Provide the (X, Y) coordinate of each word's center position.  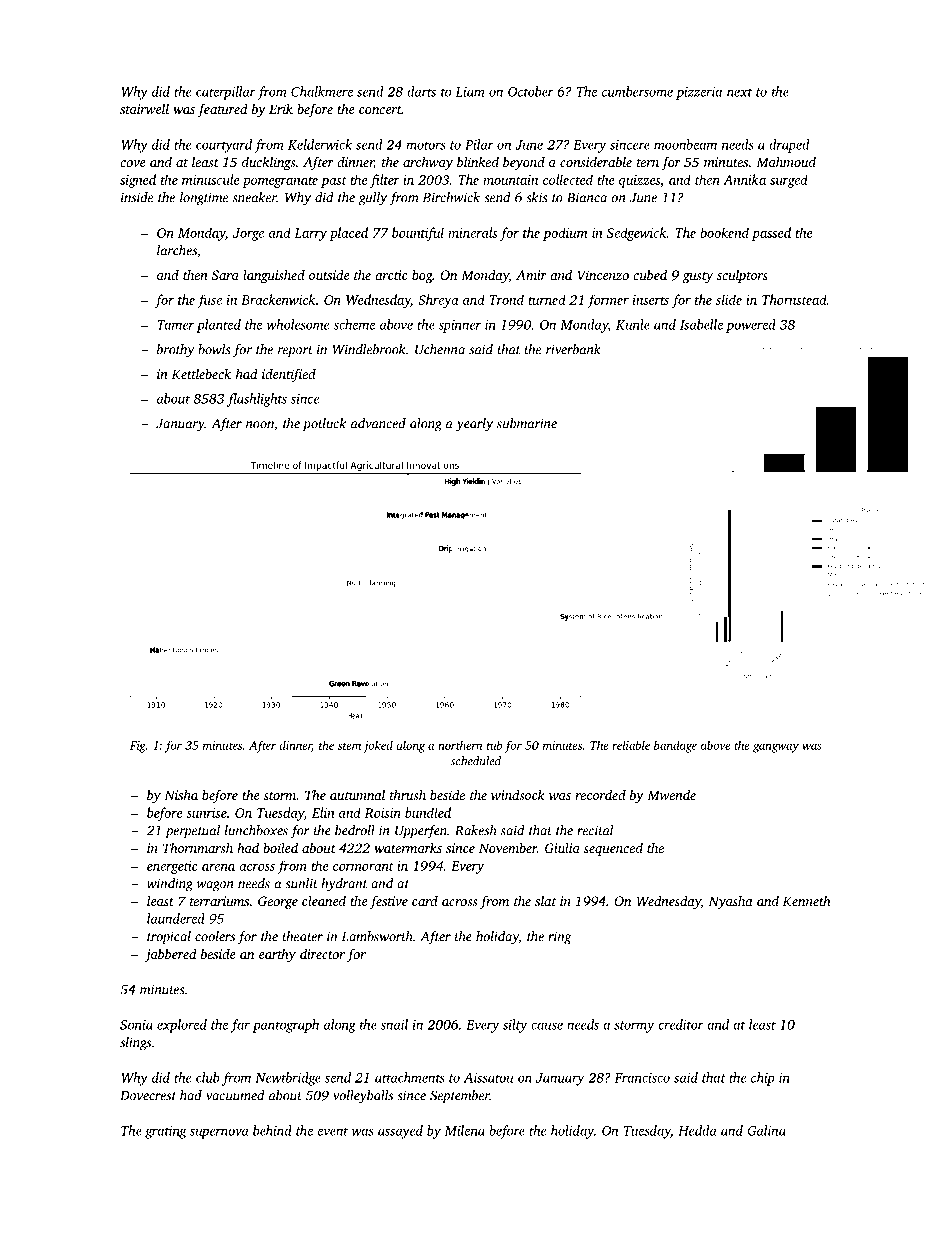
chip (762, 1079)
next (739, 92)
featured (222, 110)
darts (421, 91)
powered (751, 326)
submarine (527, 423)
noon (260, 425)
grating (166, 1132)
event (332, 1131)
